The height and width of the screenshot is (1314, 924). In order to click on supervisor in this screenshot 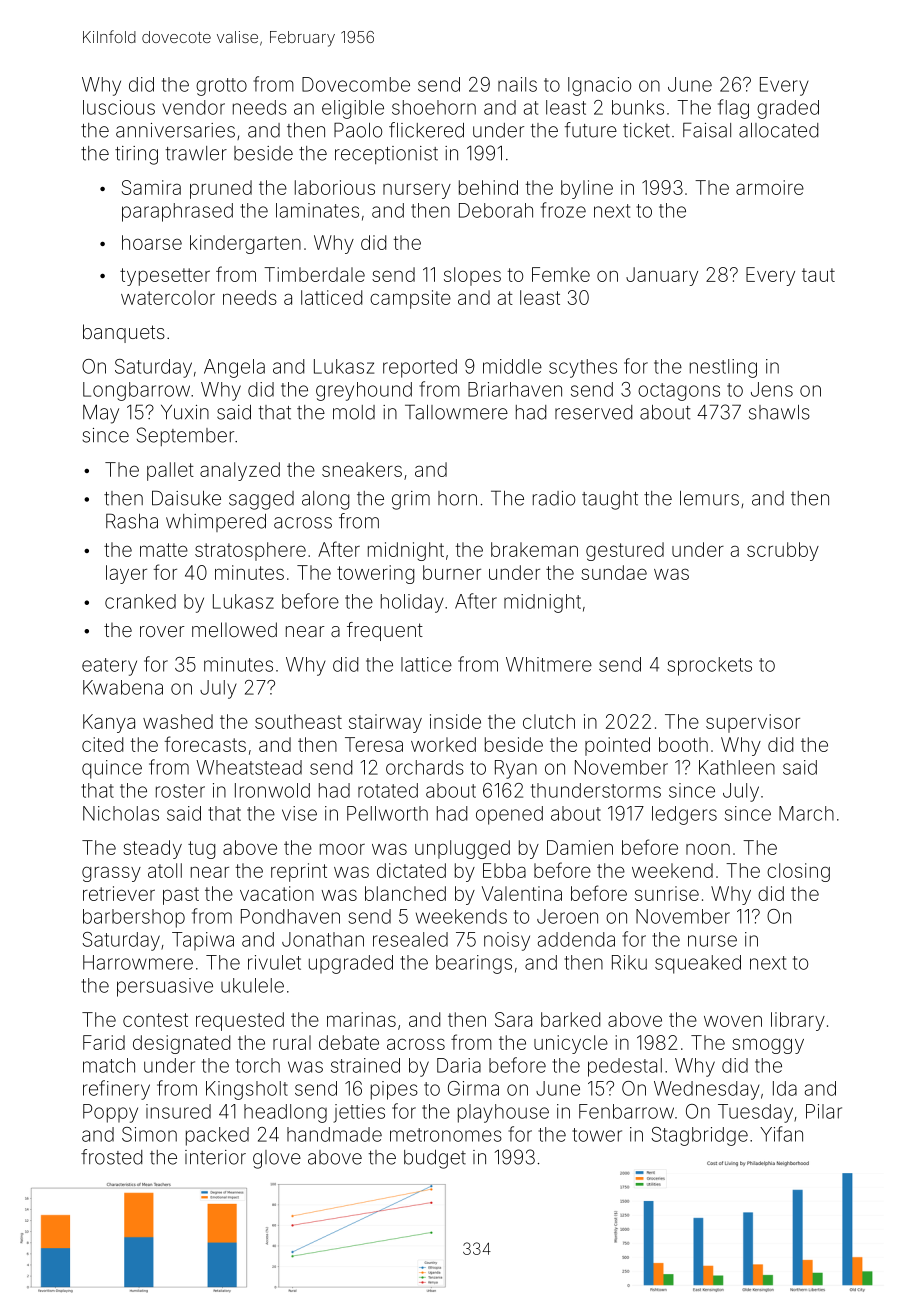, I will do `click(753, 723)`.
